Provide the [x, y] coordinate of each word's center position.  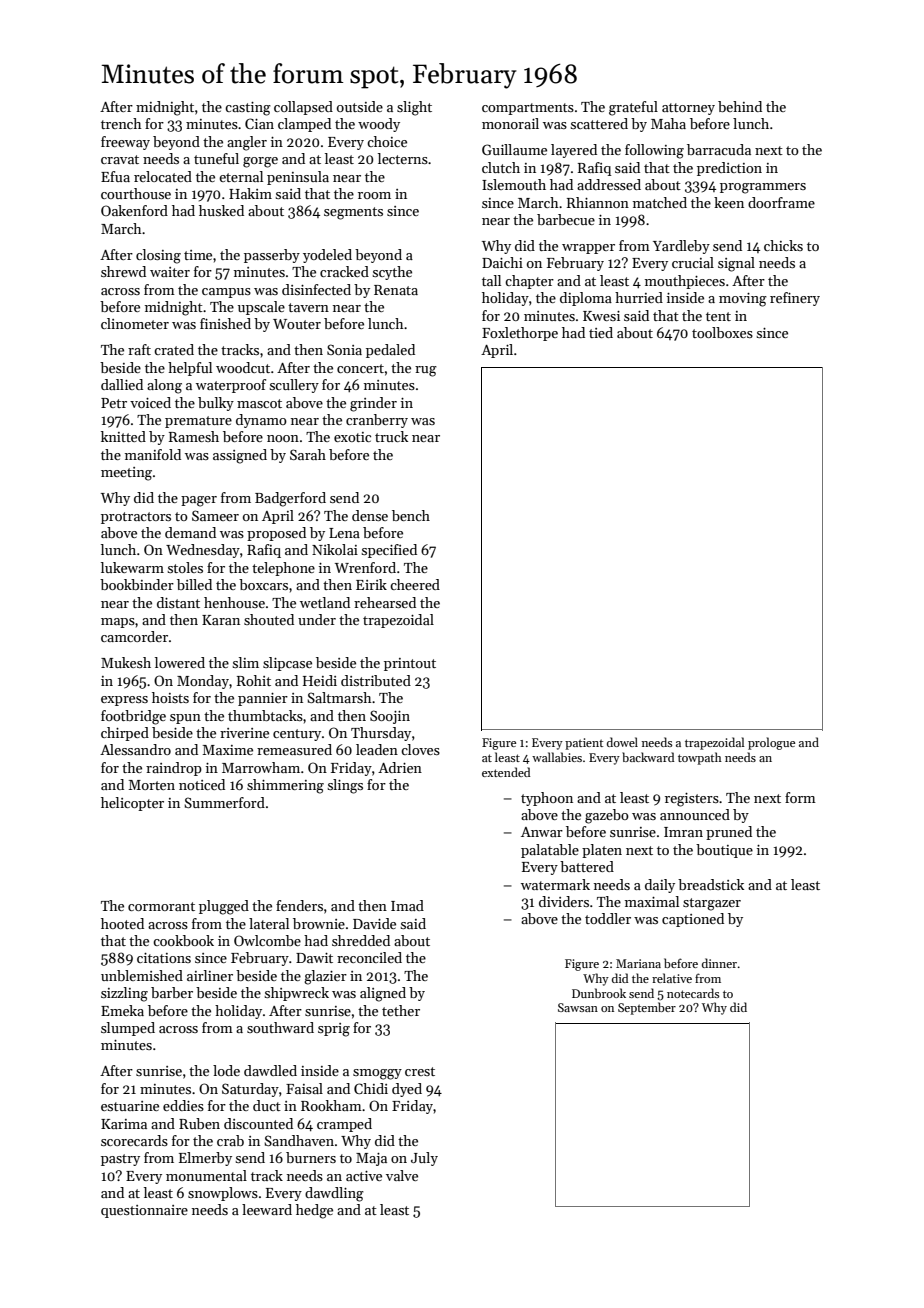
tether [401, 1010]
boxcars [263, 584]
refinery [795, 299]
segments [353, 213]
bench [411, 515]
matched [660, 202]
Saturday [250, 1090]
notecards [693, 993]
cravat [120, 159]
